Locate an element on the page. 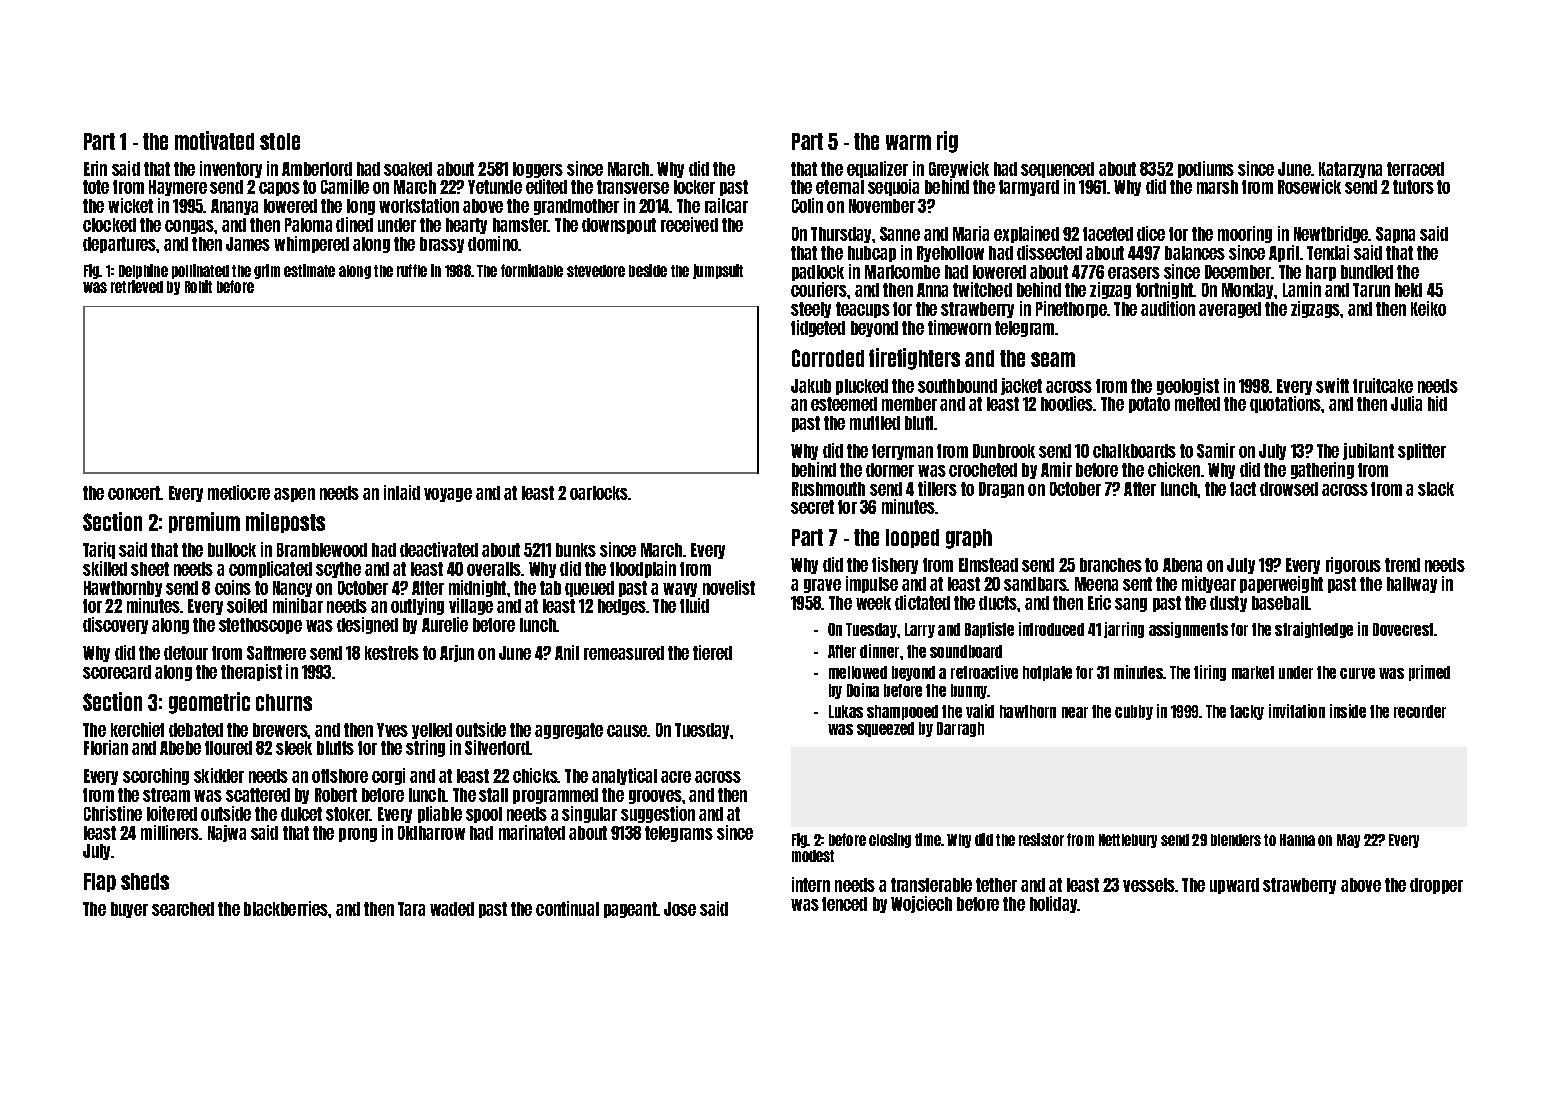 The width and height of the document is (1550, 1096). scythe is located at coordinates (338, 570).
